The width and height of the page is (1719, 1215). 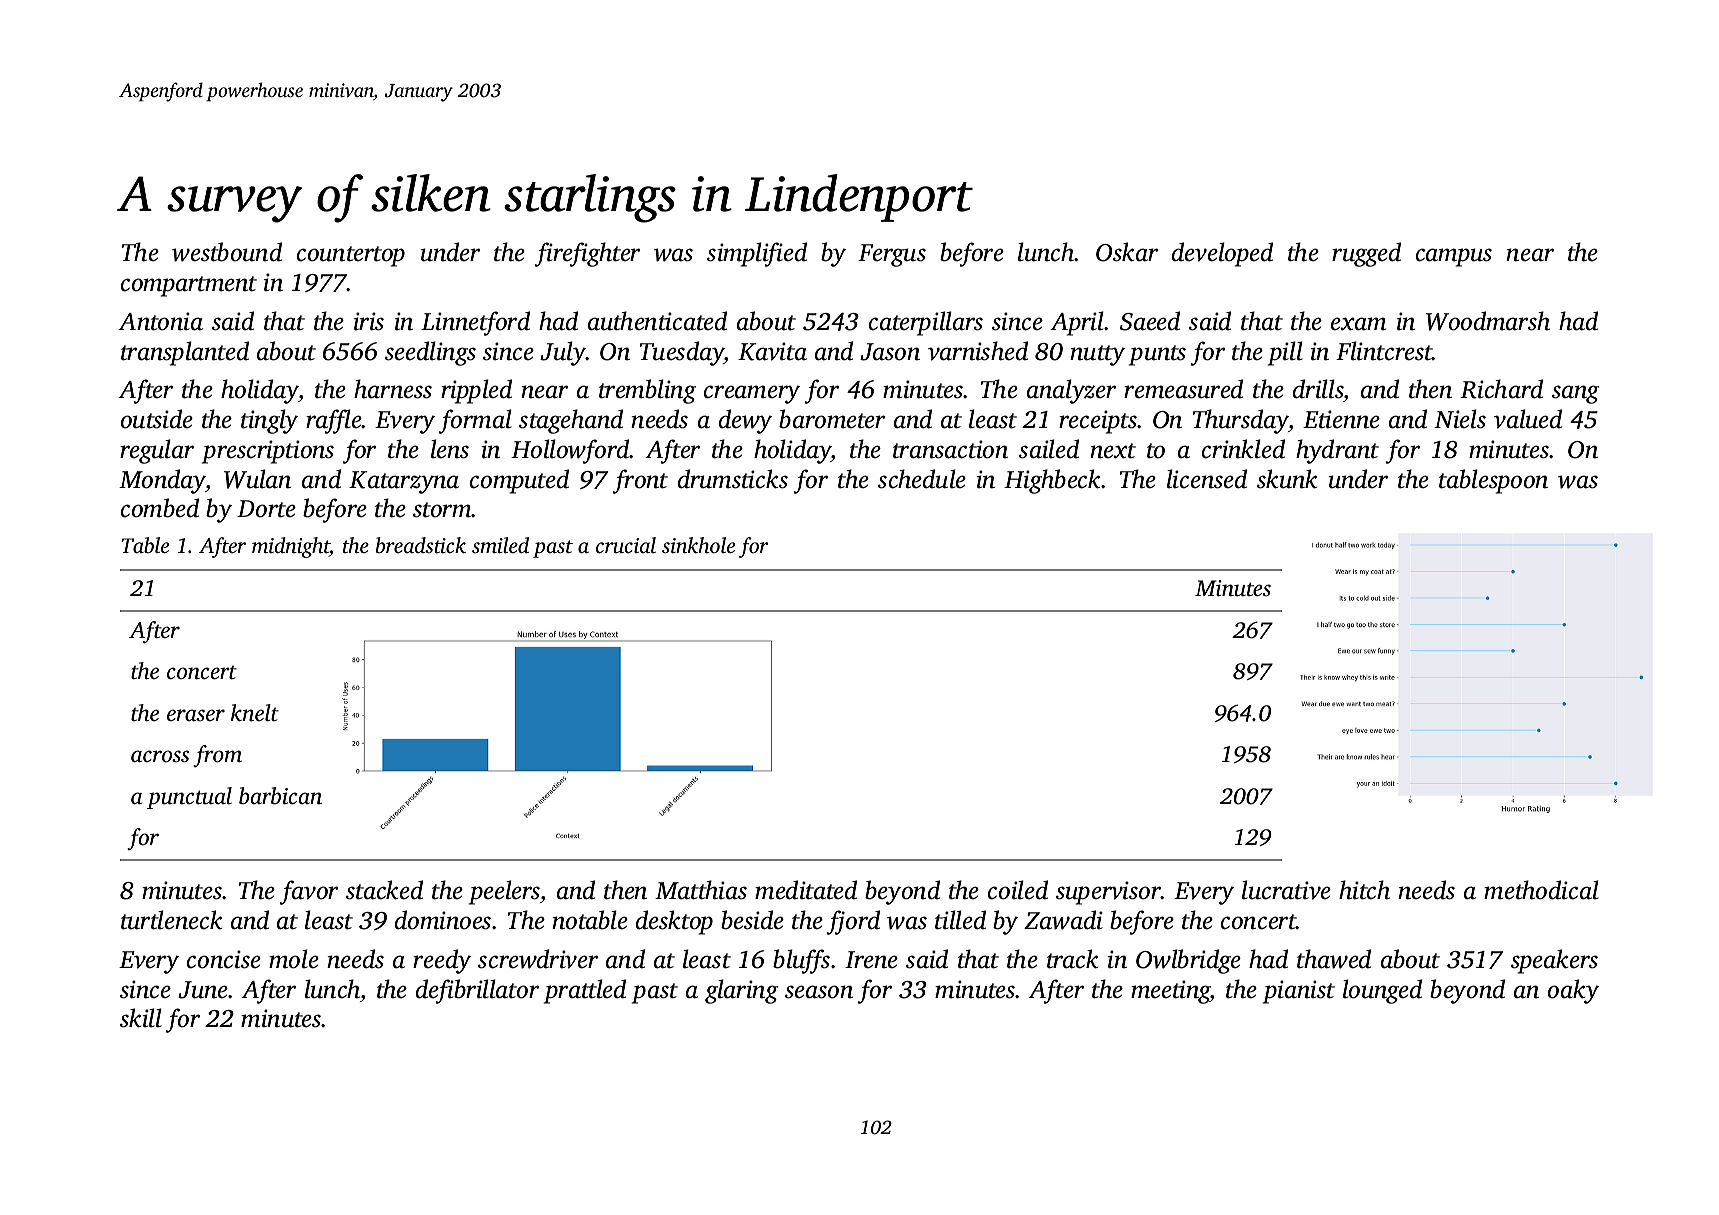 What do you see at coordinates (266, 509) in the page?
I see `Dorte` at bounding box center [266, 509].
